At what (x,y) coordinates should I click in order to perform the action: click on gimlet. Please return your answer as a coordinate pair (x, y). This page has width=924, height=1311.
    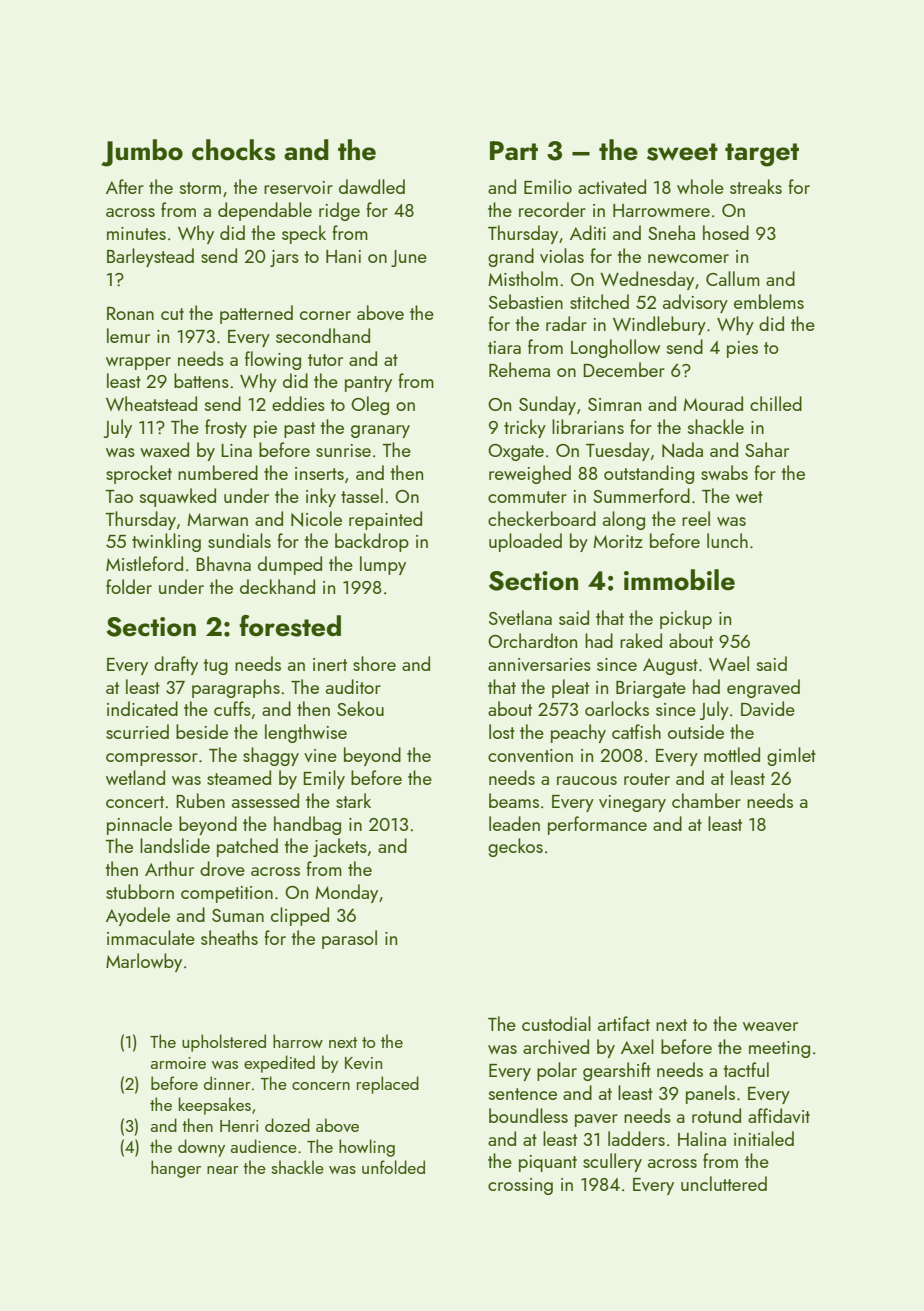
    Looking at the image, I should click on (791, 756).
